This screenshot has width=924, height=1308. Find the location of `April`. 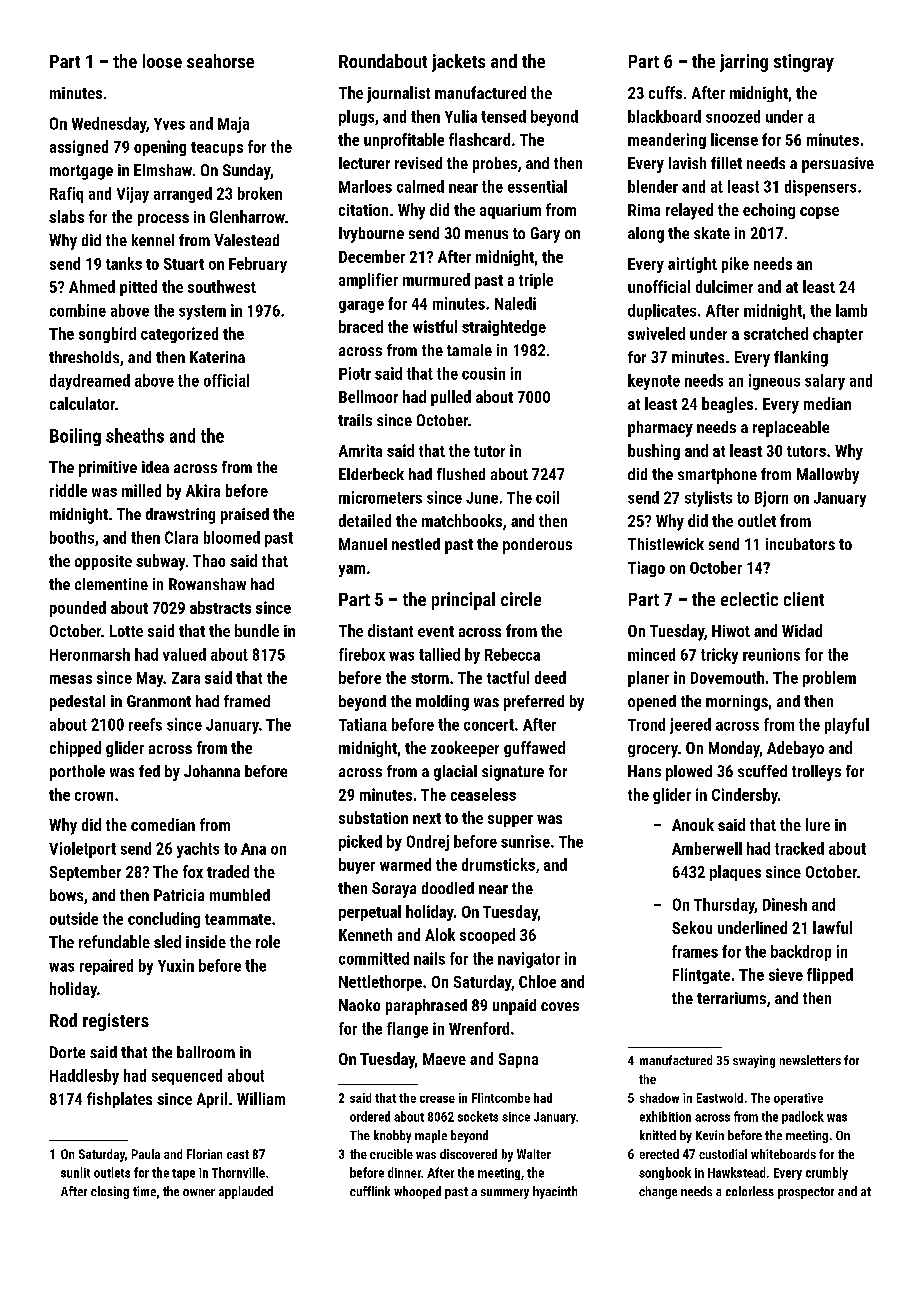

April is located at coordinates (212, 1100).
